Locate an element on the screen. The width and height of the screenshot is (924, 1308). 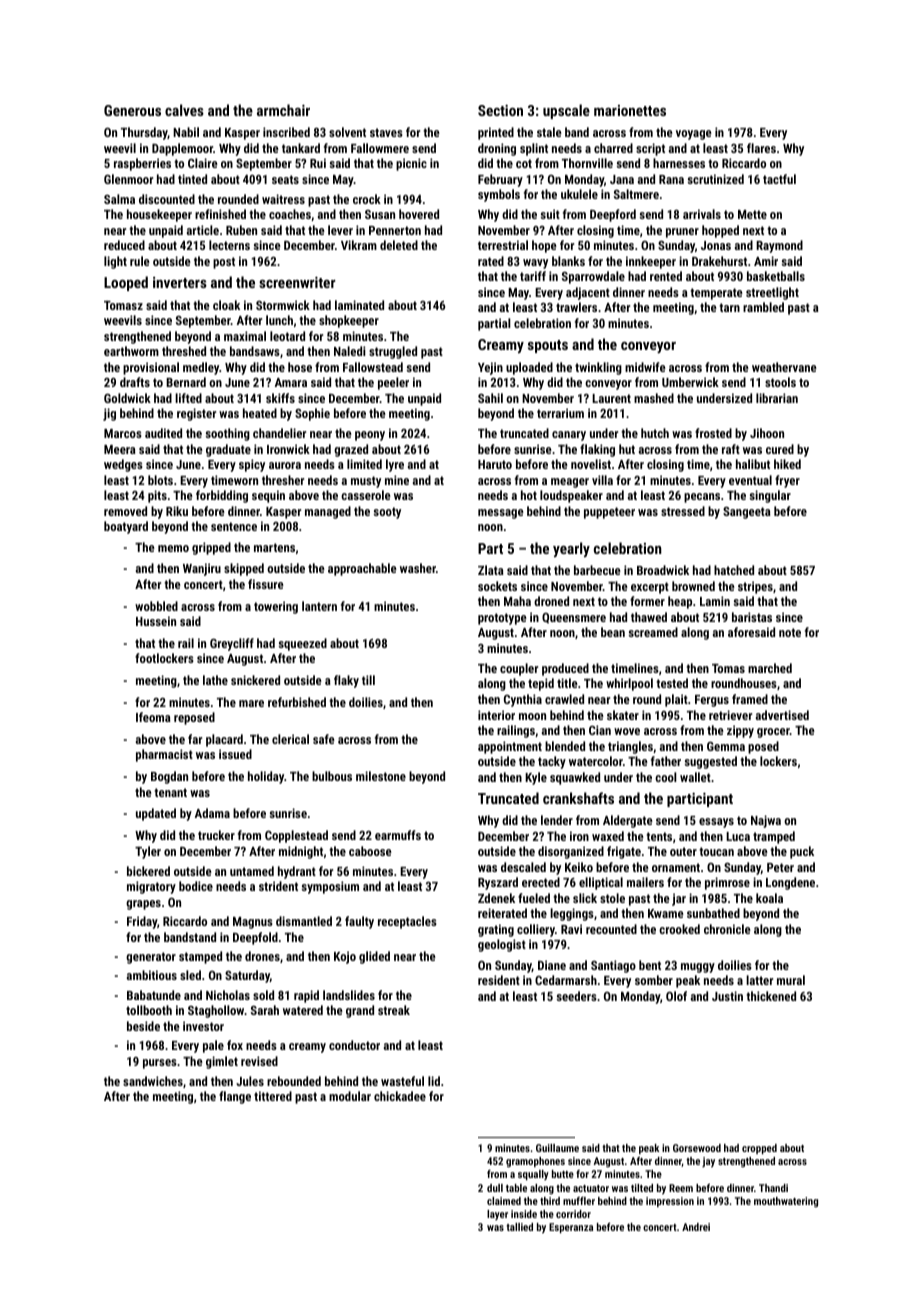
marionettes is located at coordinates (630, 110).
